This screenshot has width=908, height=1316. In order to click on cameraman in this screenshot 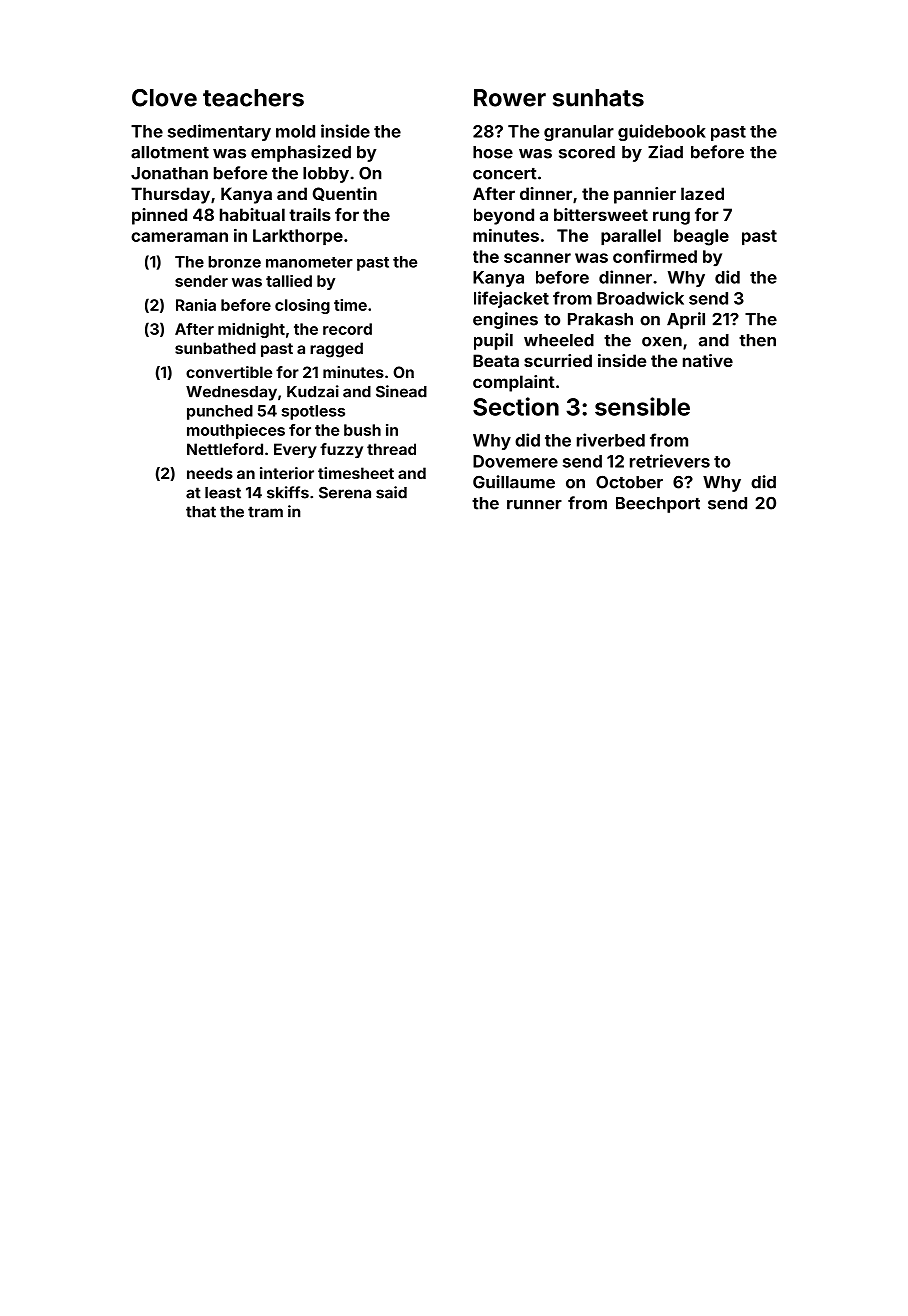, I will do `click(179, 237)`.
